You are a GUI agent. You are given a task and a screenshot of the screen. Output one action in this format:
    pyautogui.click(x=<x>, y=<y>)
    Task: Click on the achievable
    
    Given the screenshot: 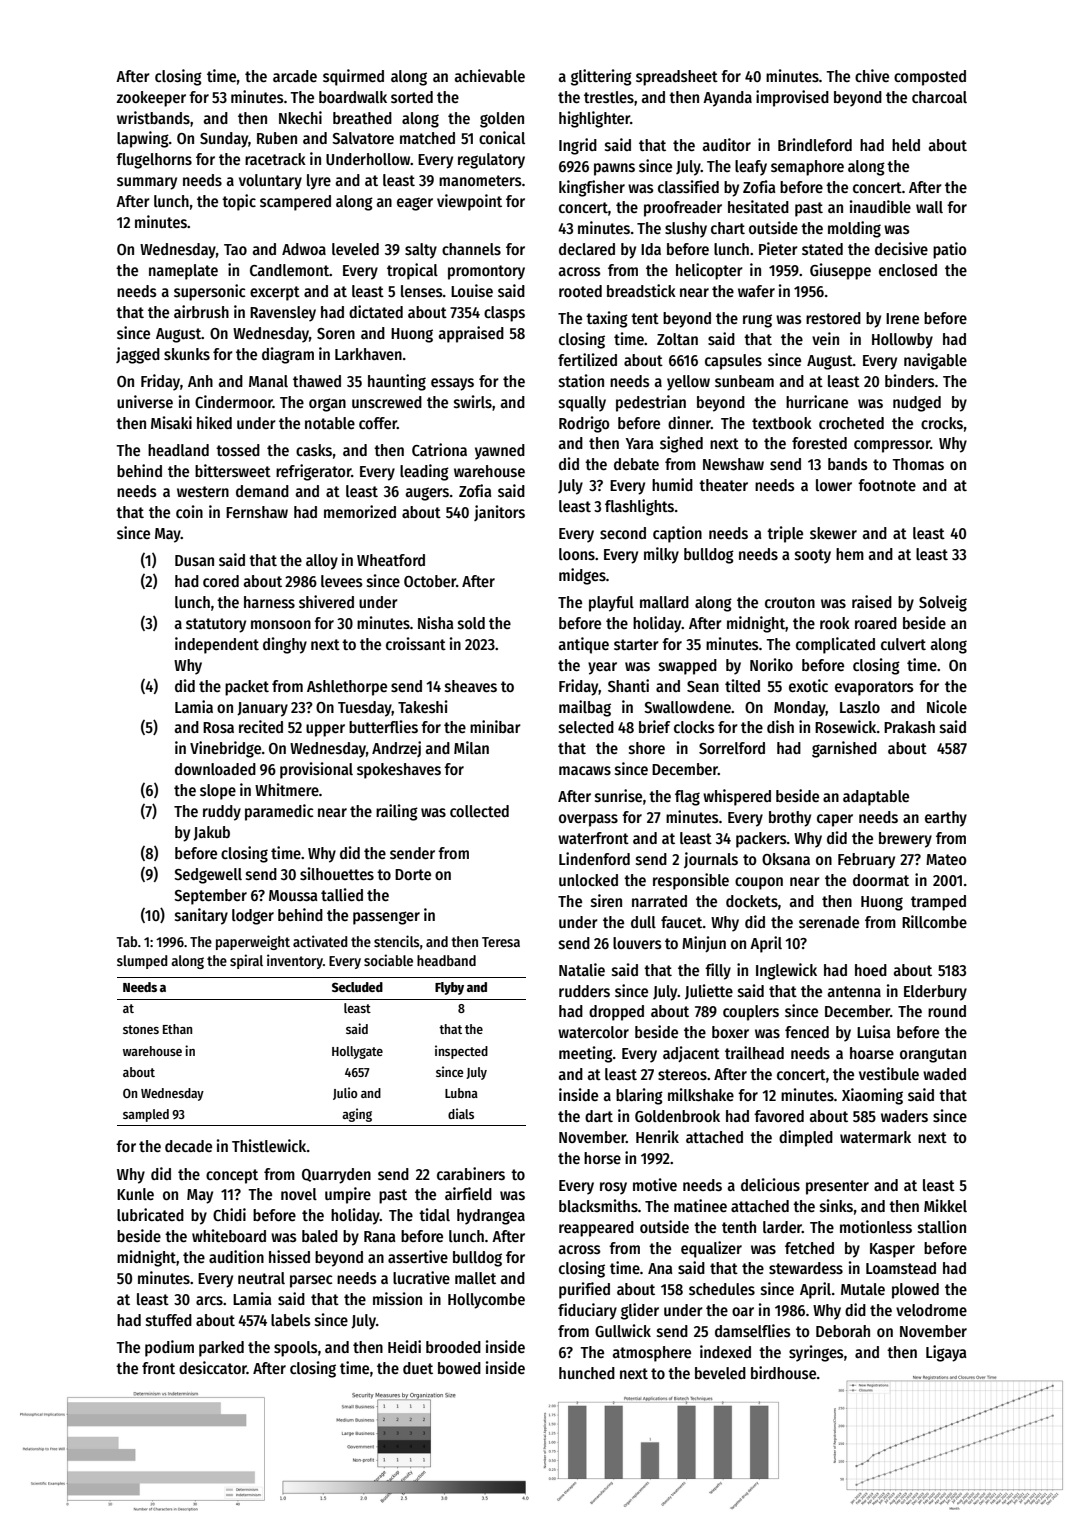 What is the action you would take?
    pyautogui.click(x=490, y=75)
